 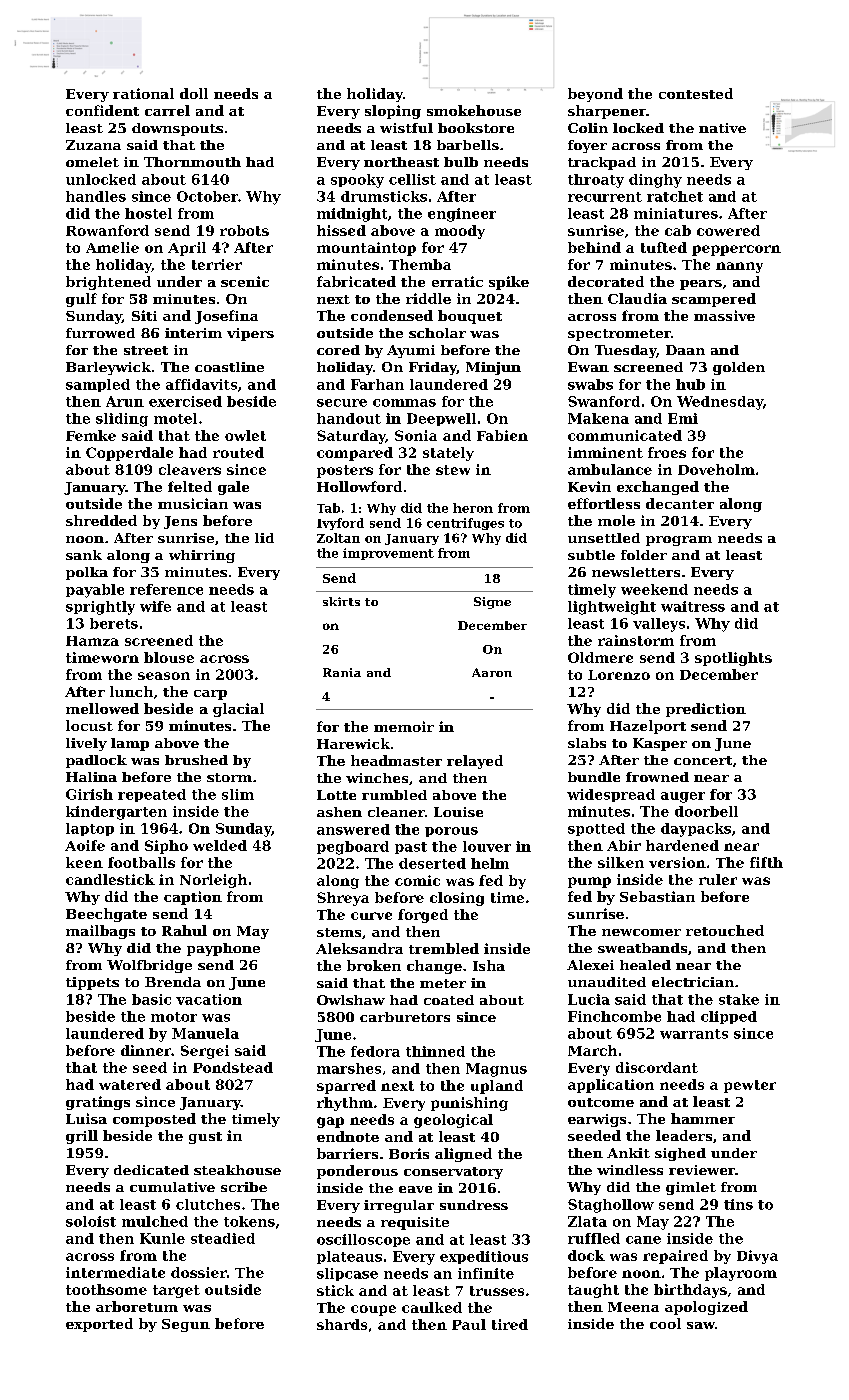 What do you see at coordinates (93, 145) in the screenshot?
I see `Zuzana` at bounding box center [93, 145].
